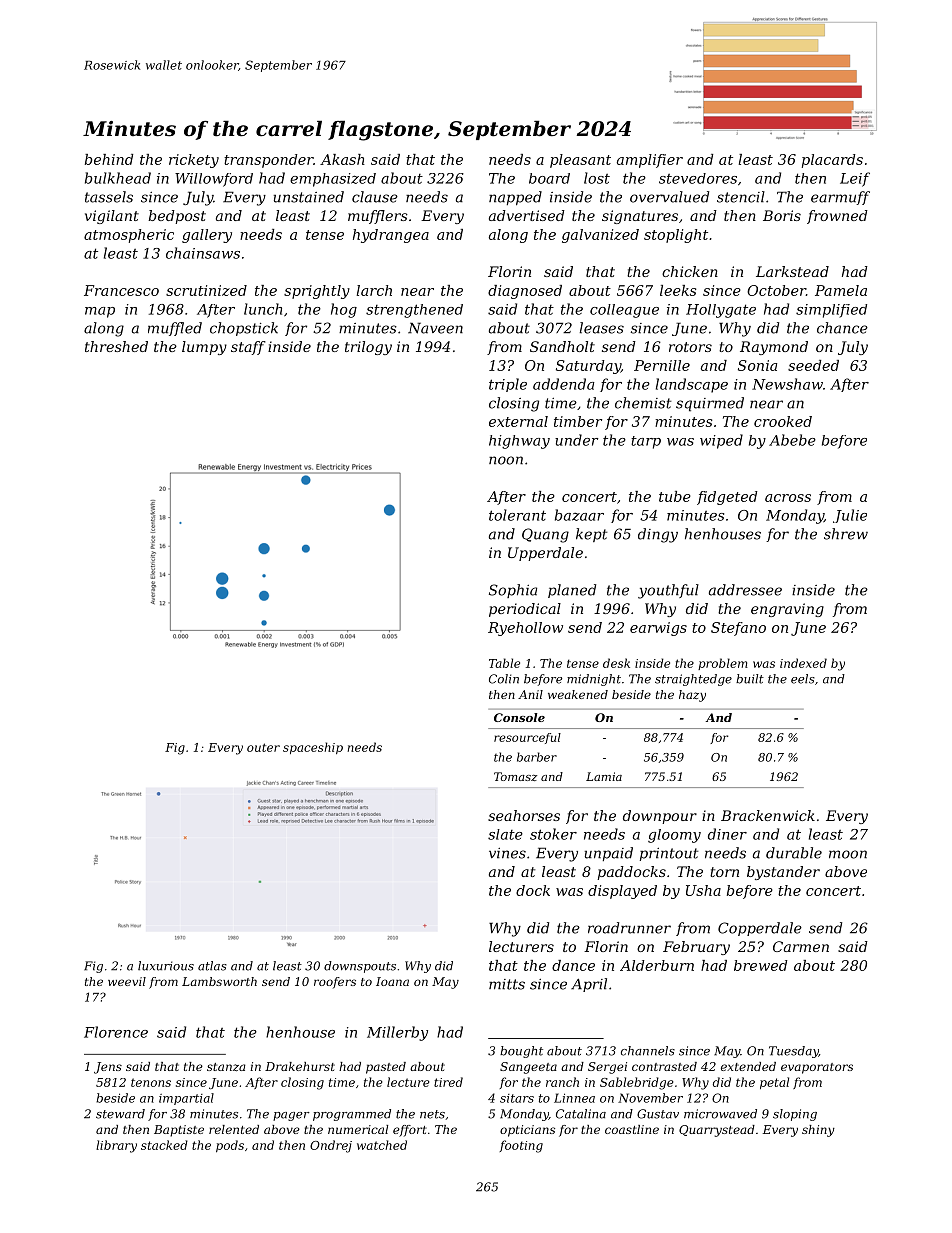 The width and height of the screenshot is (952, 1233). I want to click on chainsaws, so click(203, 253).
